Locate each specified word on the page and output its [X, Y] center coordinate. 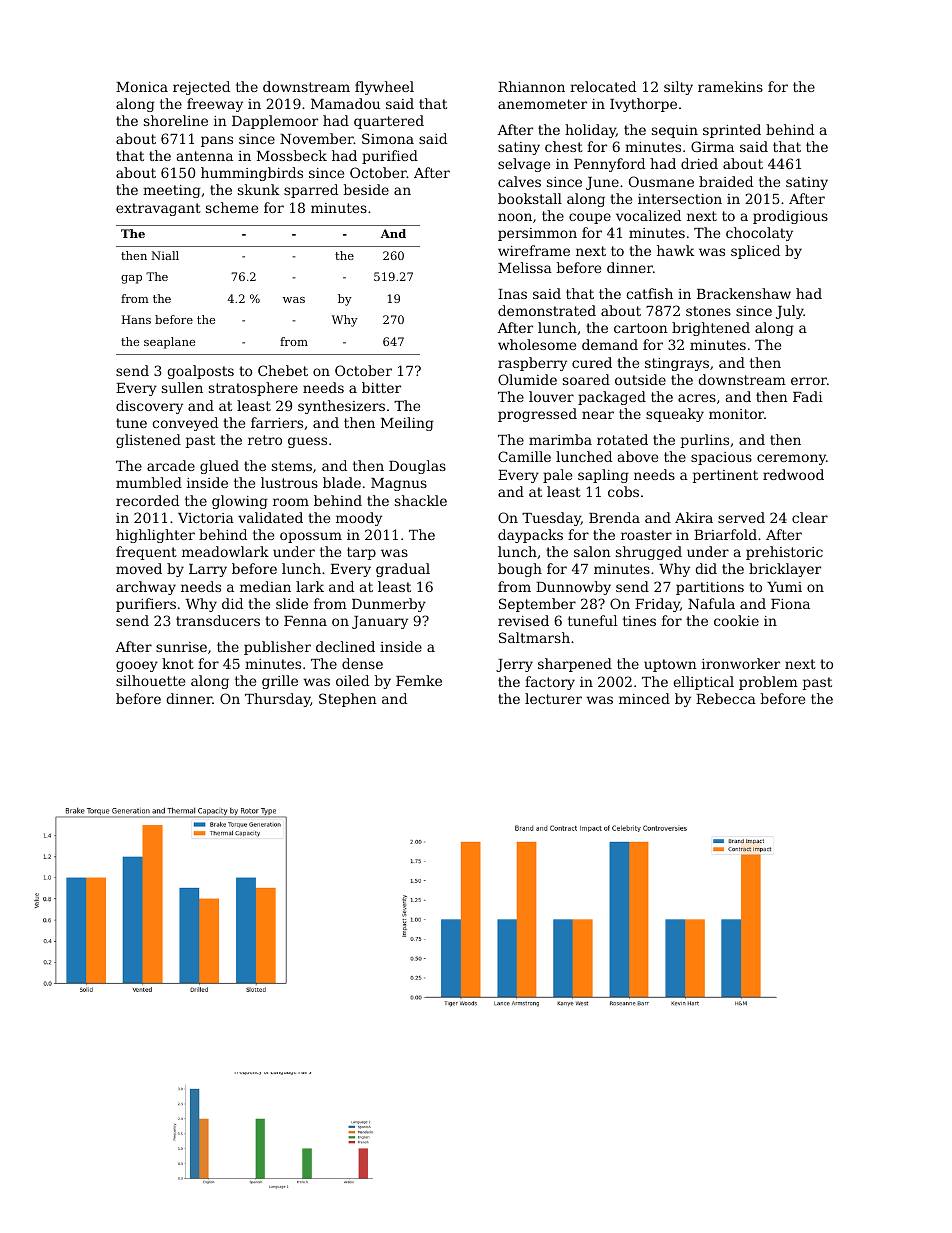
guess [307, 442]
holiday [590, 131]
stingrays [677, 364]
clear [810, 517]
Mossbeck [292, 155]
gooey [137, 666]
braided [726, 181]
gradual [403, 570]
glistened [148, 441]
